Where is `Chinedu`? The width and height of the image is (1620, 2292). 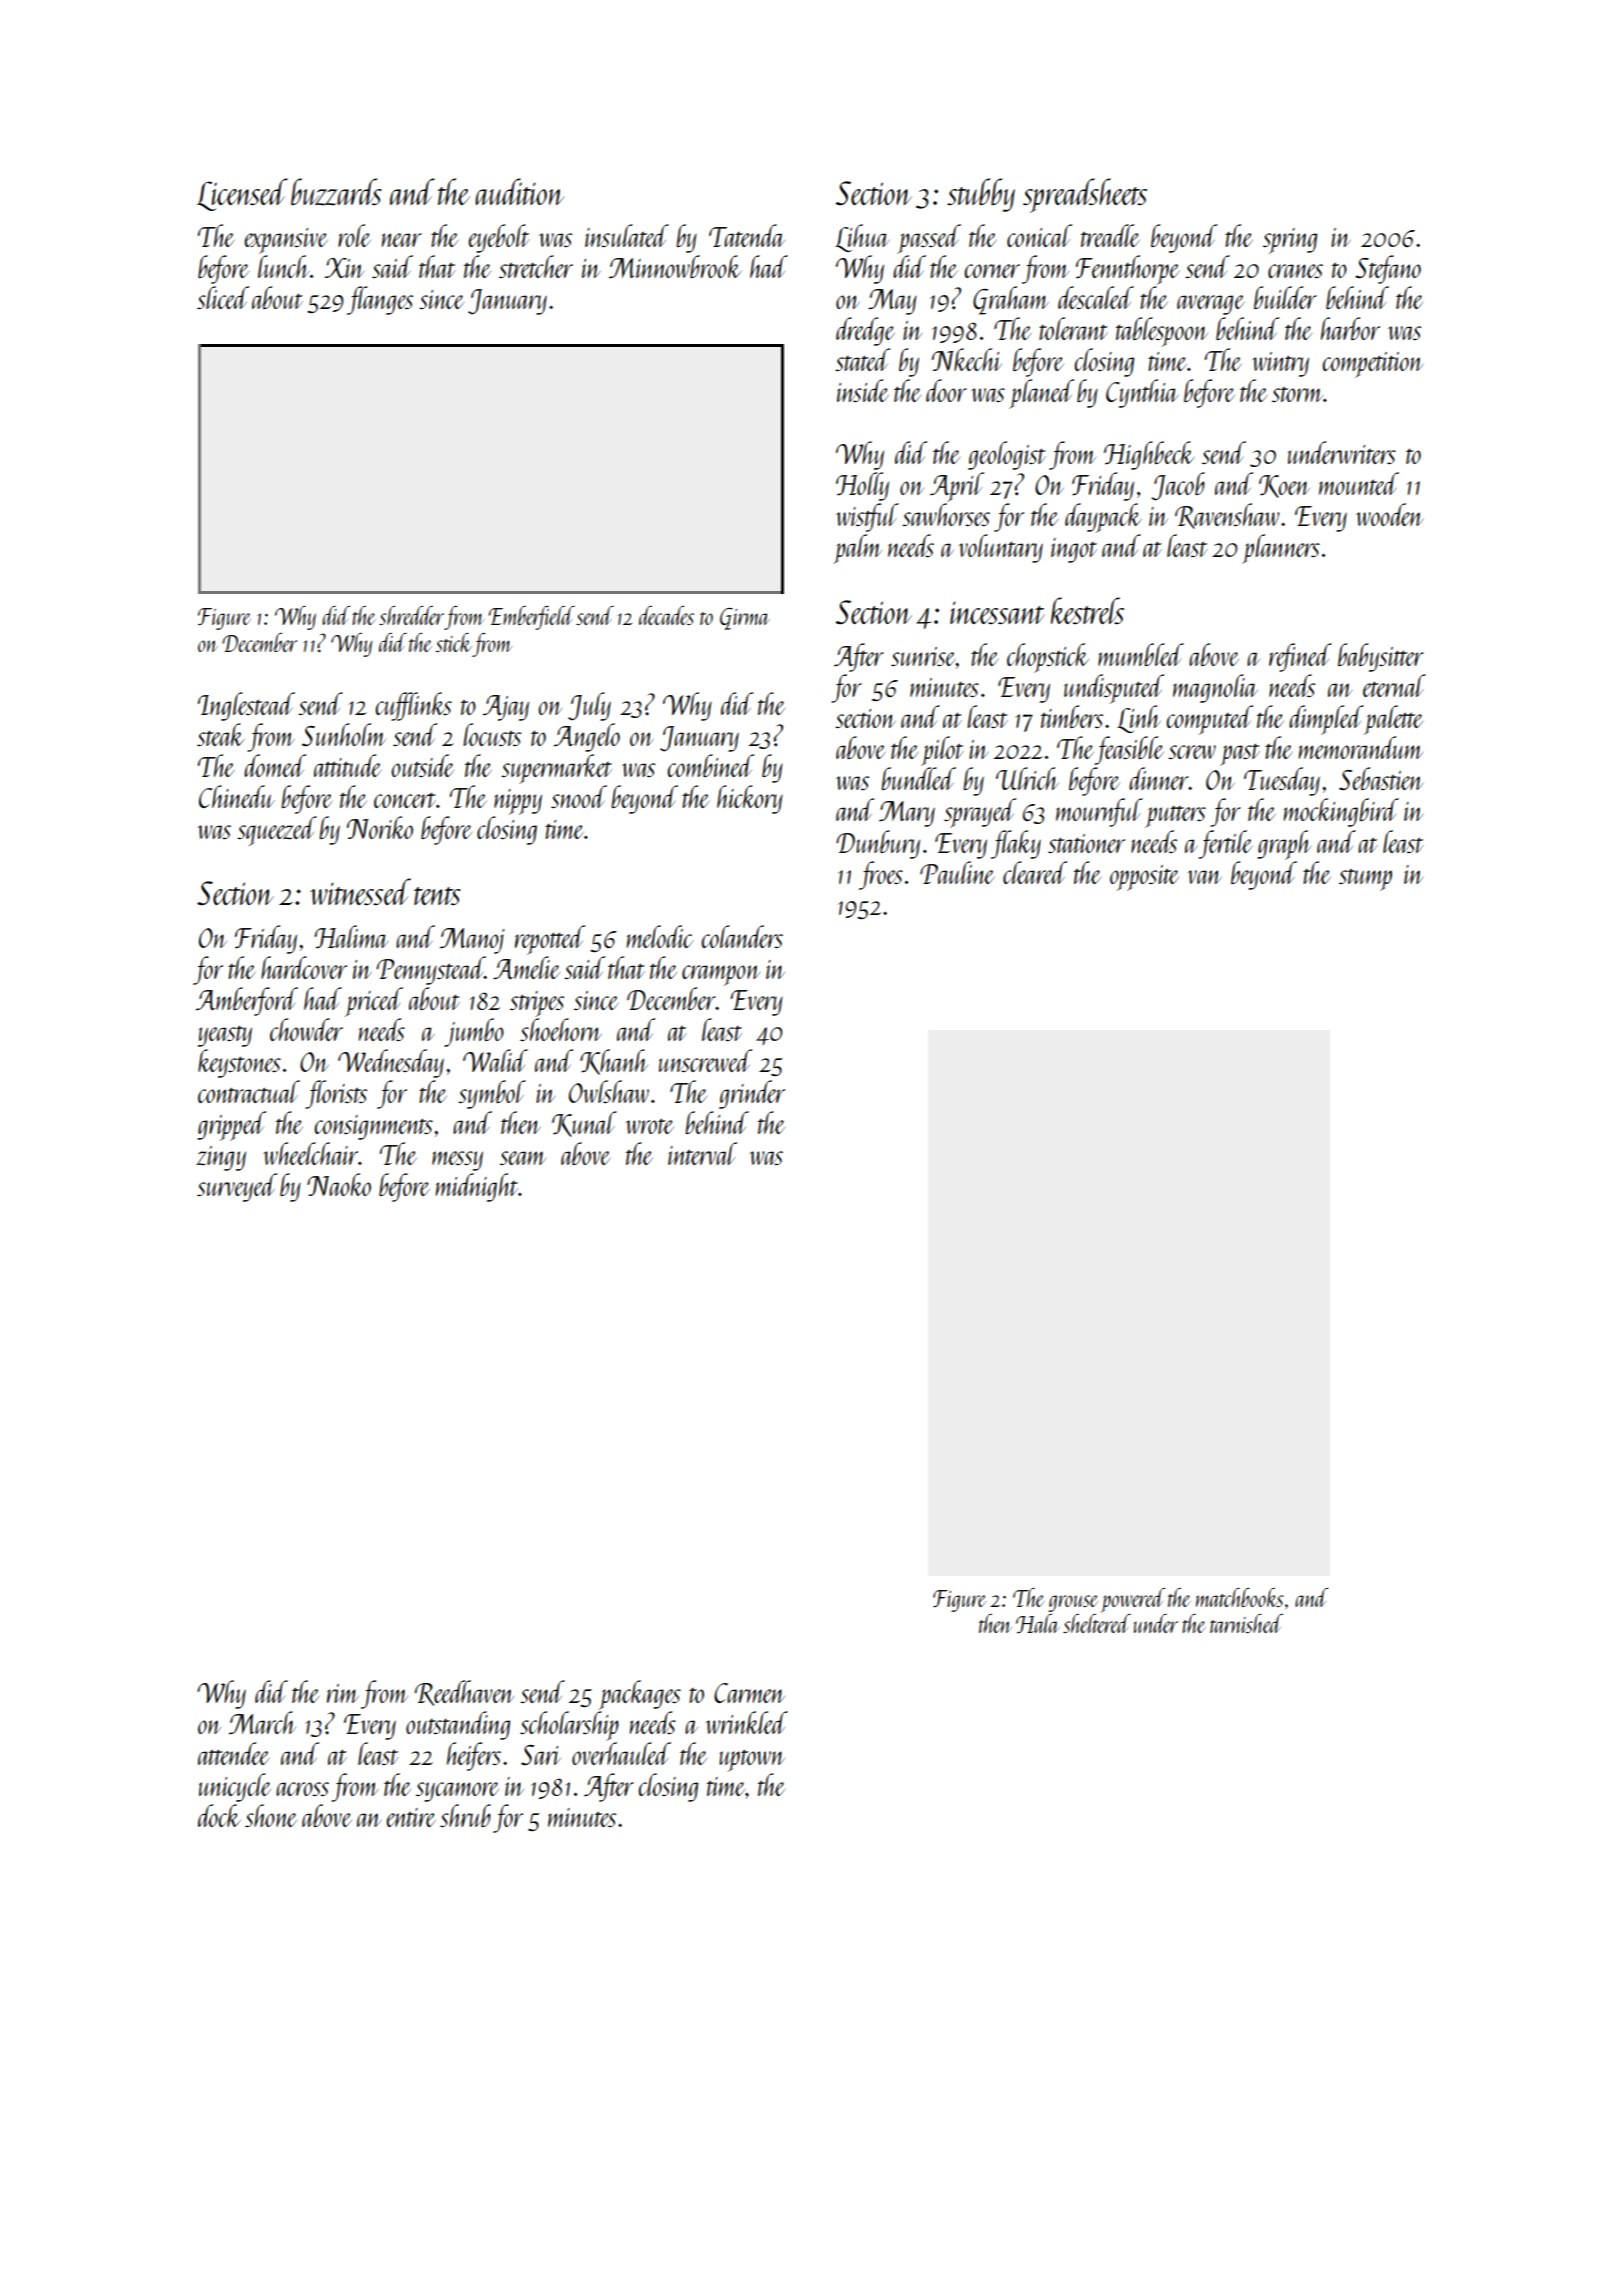 Chinedu is located at coordinates (237, 796).
